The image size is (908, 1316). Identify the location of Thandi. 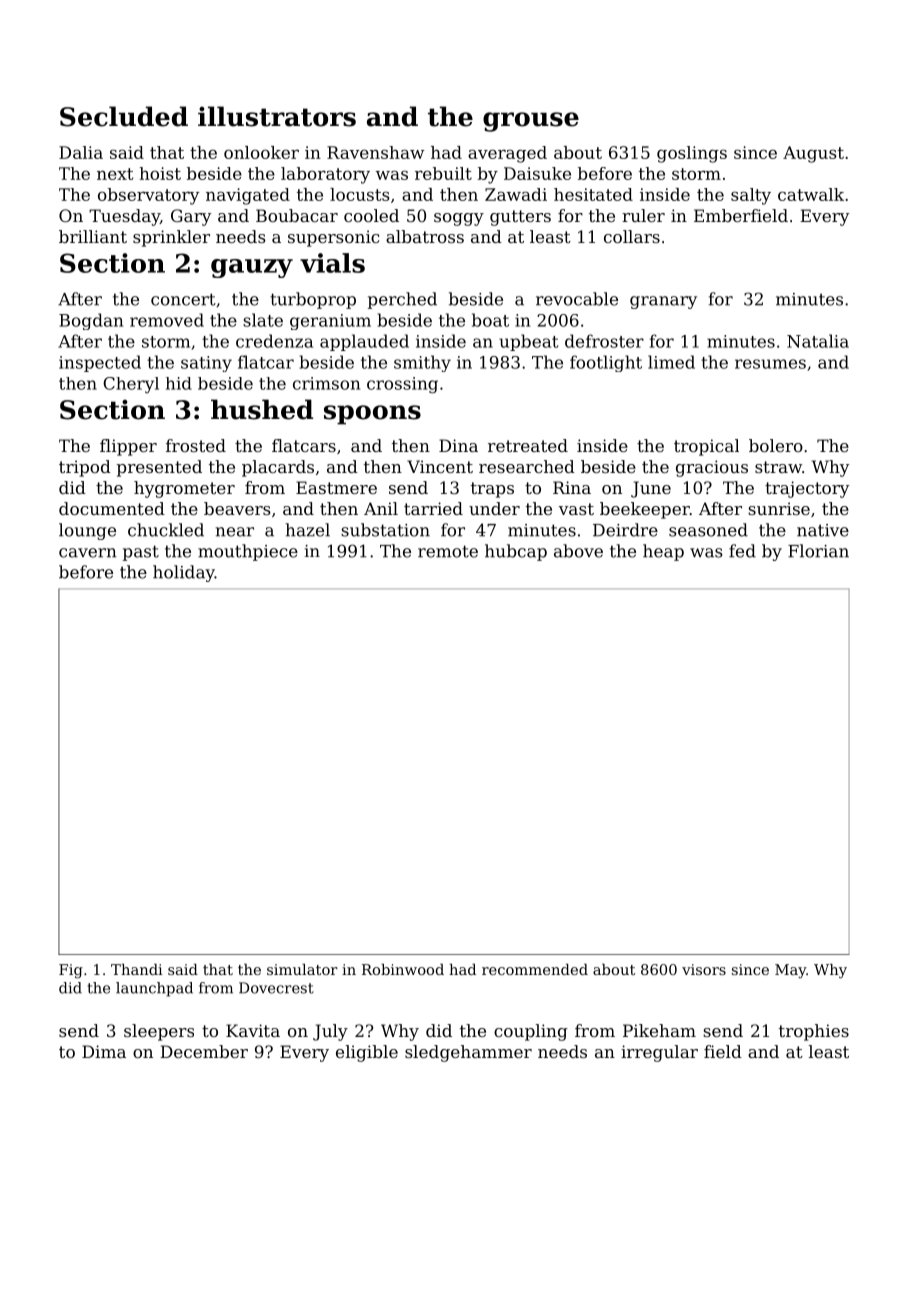
(137, 969).
